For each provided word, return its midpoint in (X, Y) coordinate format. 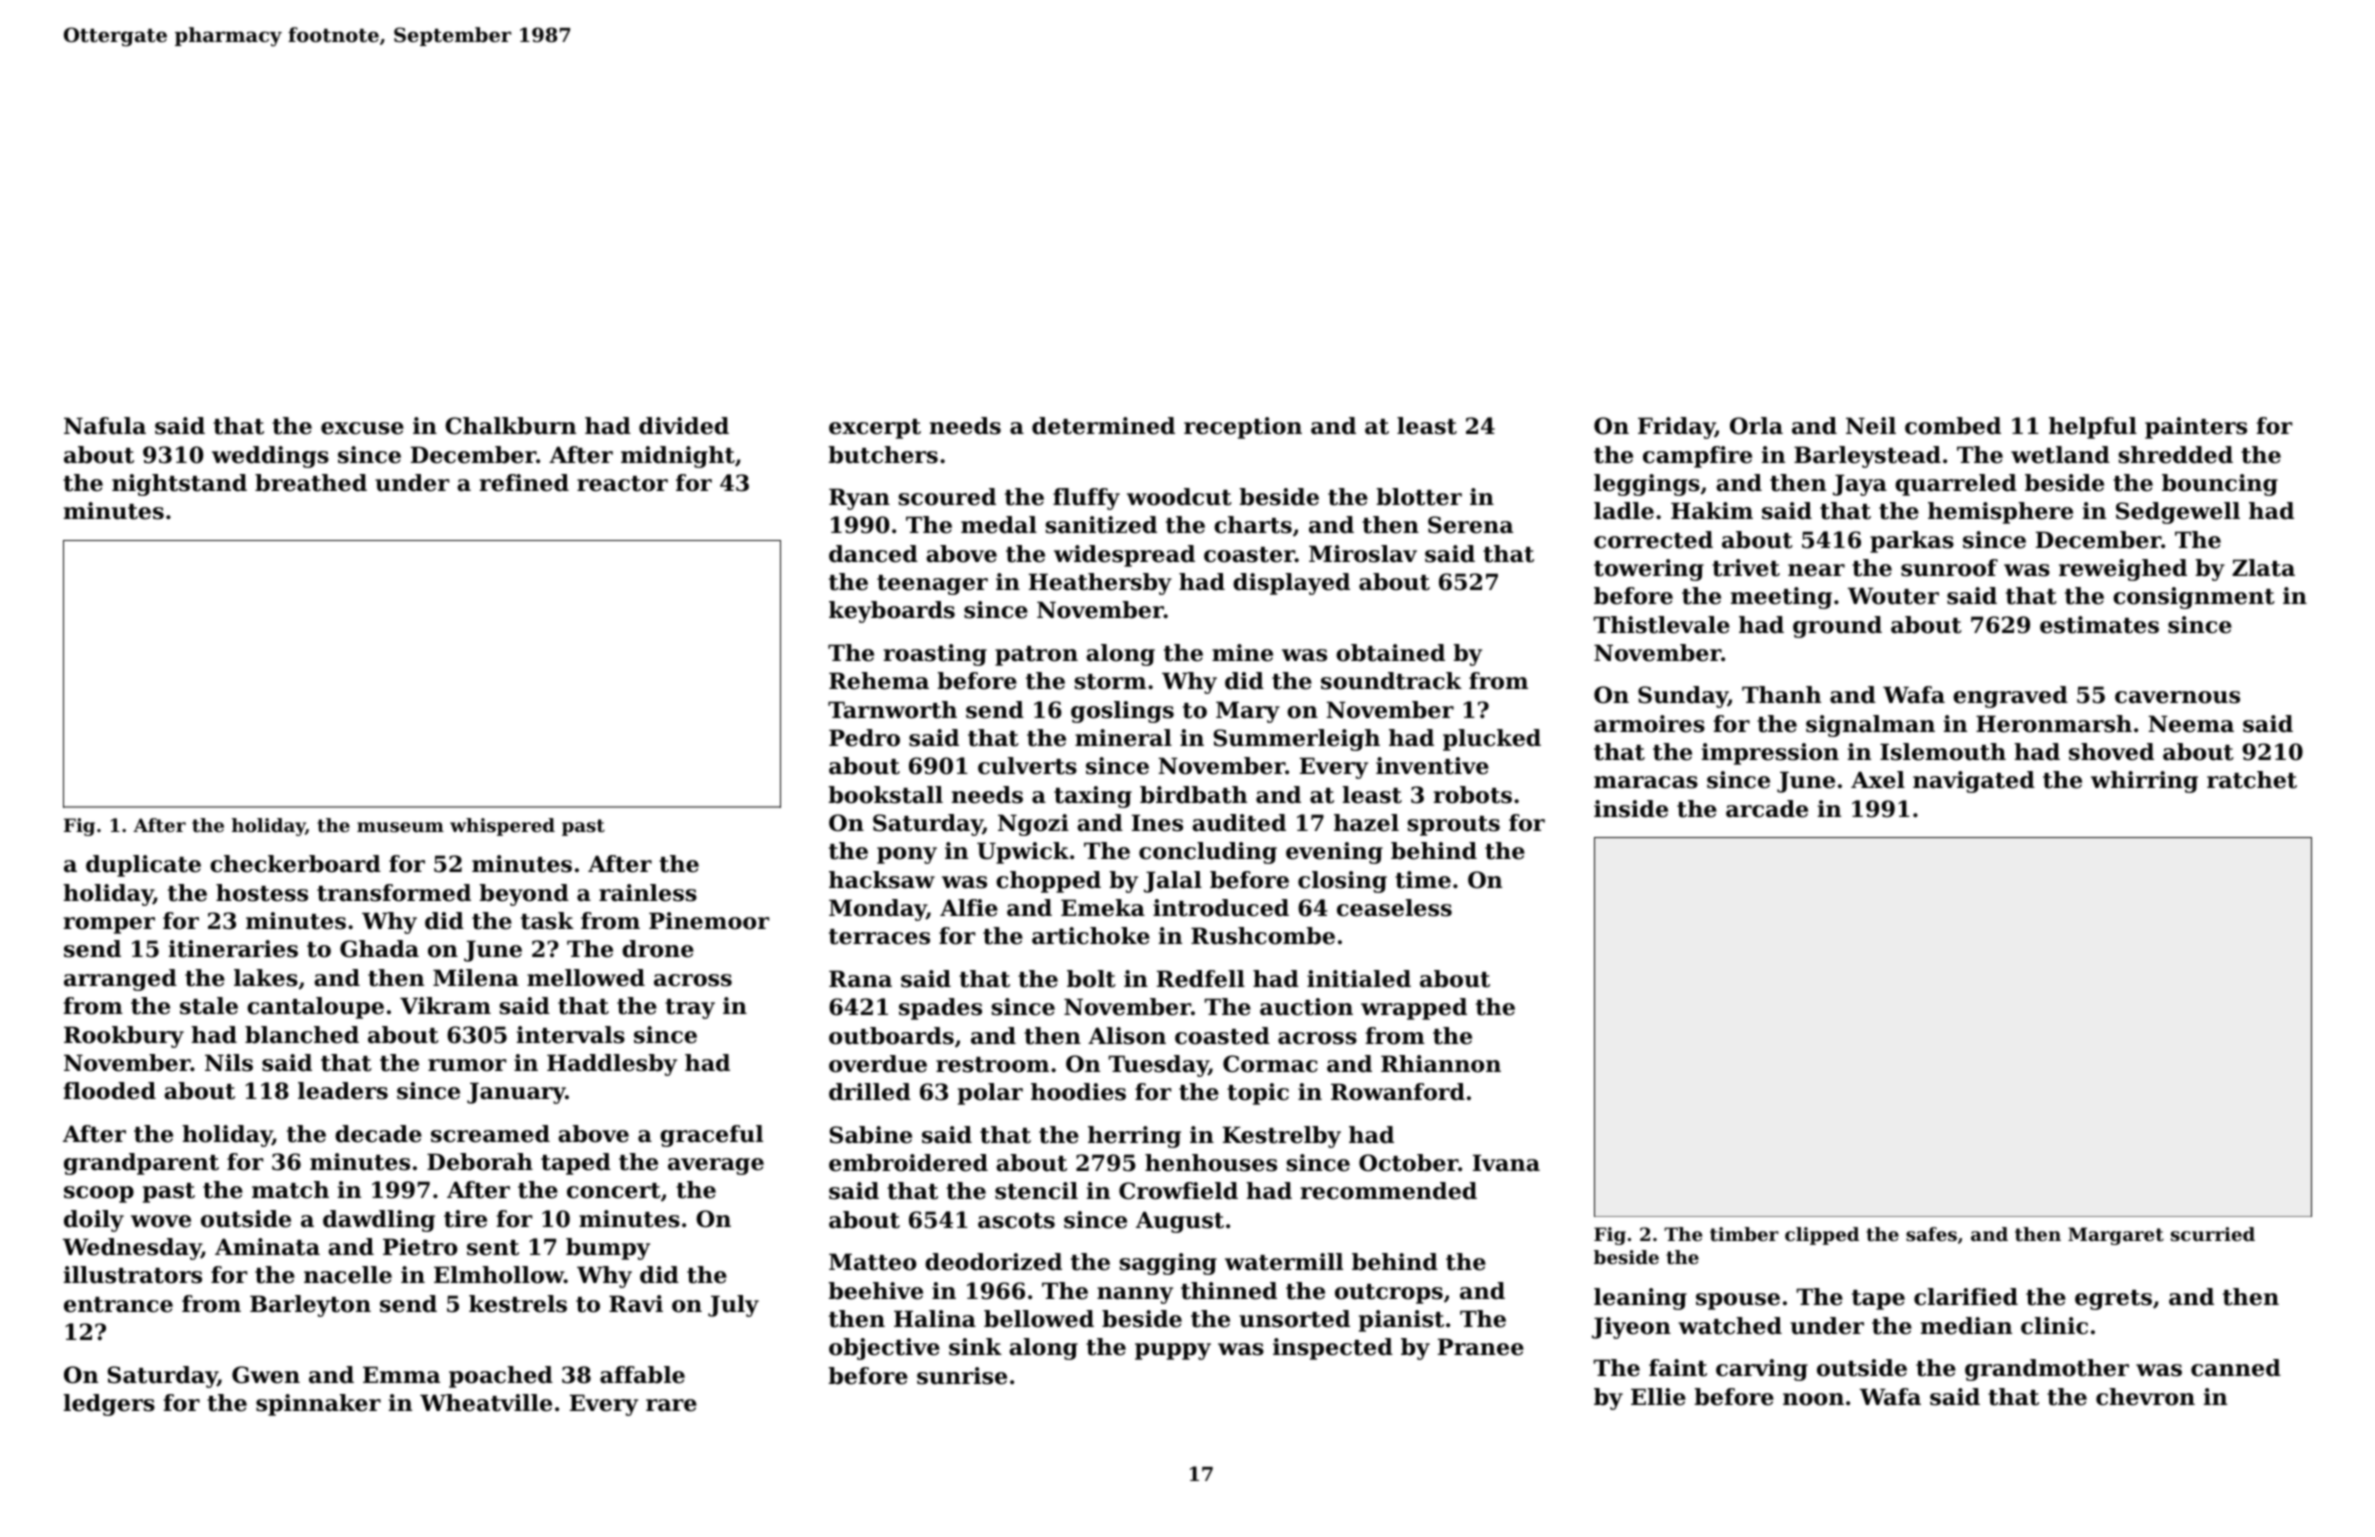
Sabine (870, 1135)
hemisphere (2000, 513)
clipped (1822, 1236)
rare (671, 1405)
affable (642, 1375)
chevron (2145, 1397)
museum (400, 827)
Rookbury (124, 1037)
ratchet (2252, 780)
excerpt (875, 429)
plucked (1492, 740)
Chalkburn (510, 426)
